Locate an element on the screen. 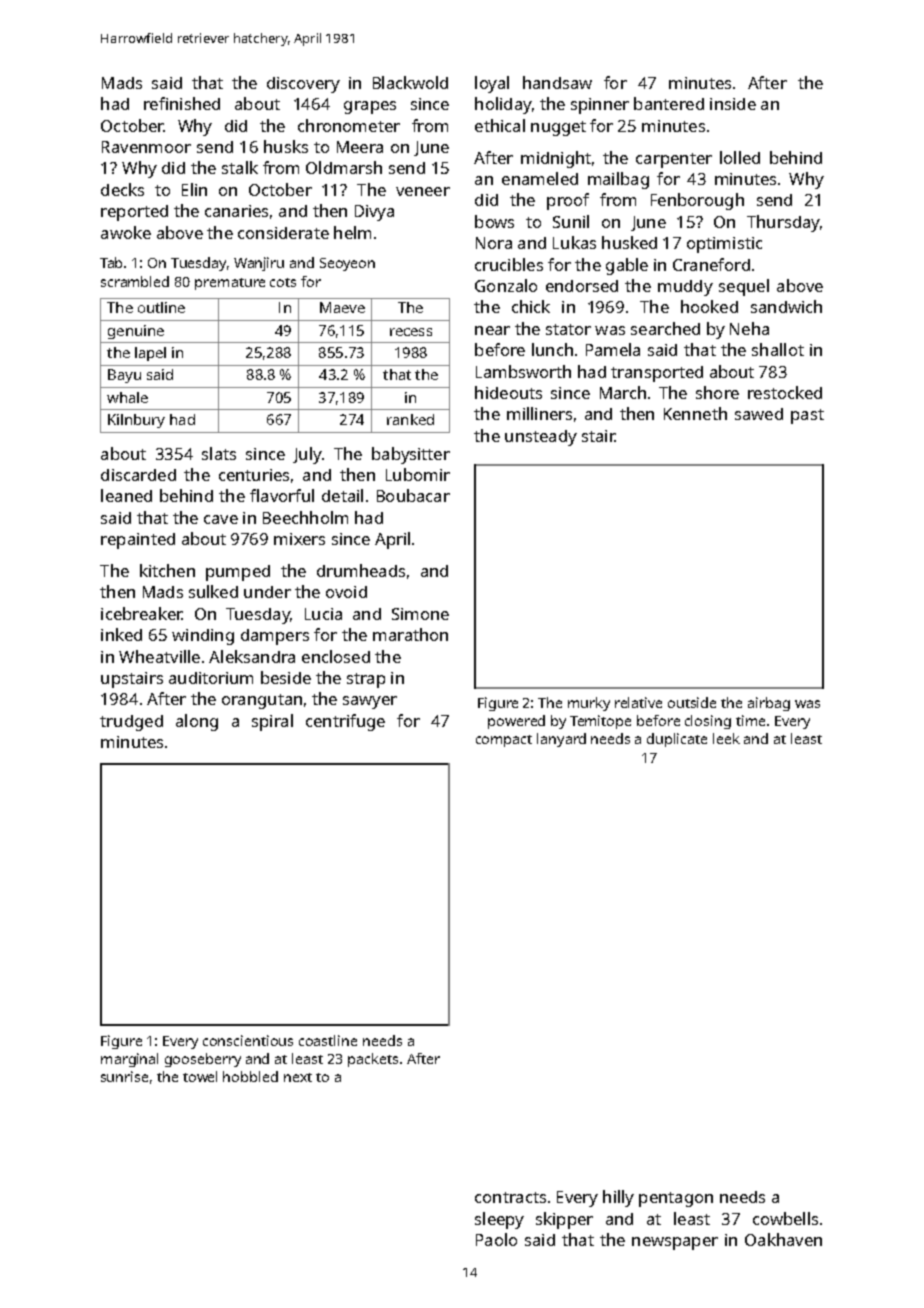 The image size is (924, 1308). lapel is located at coordinates (150, 354).
